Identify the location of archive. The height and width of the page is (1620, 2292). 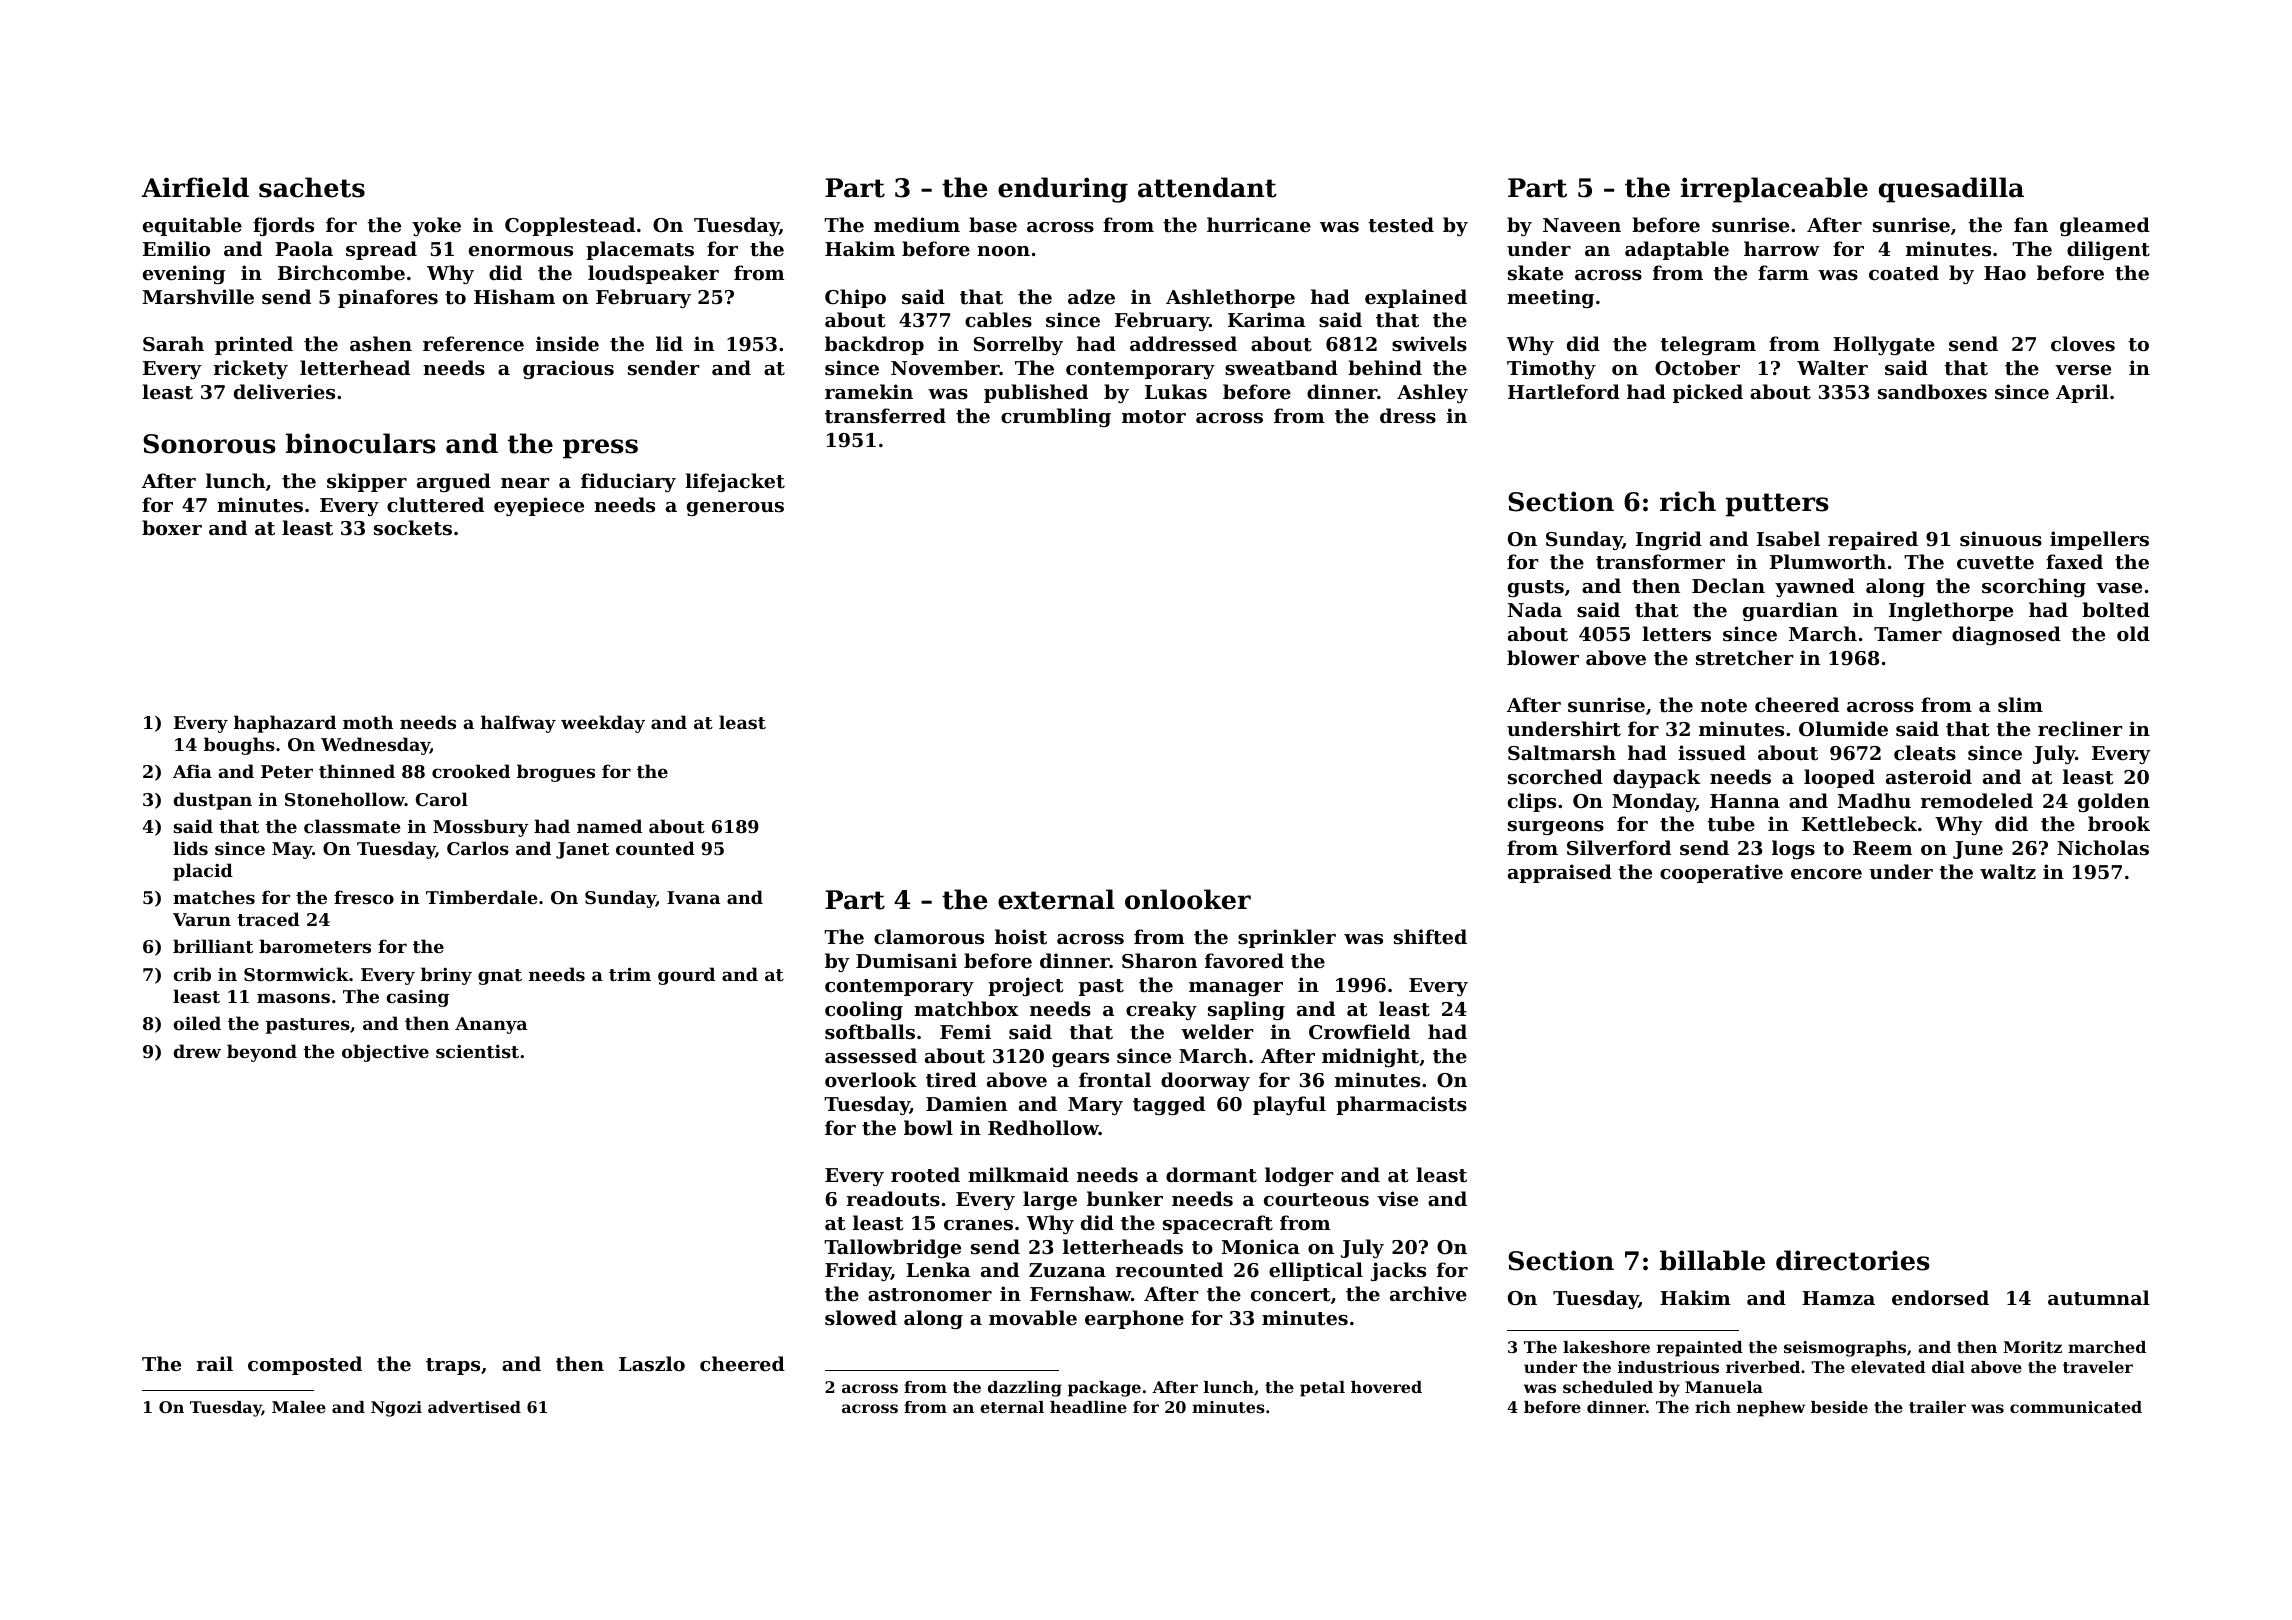
(1428, 1293).
